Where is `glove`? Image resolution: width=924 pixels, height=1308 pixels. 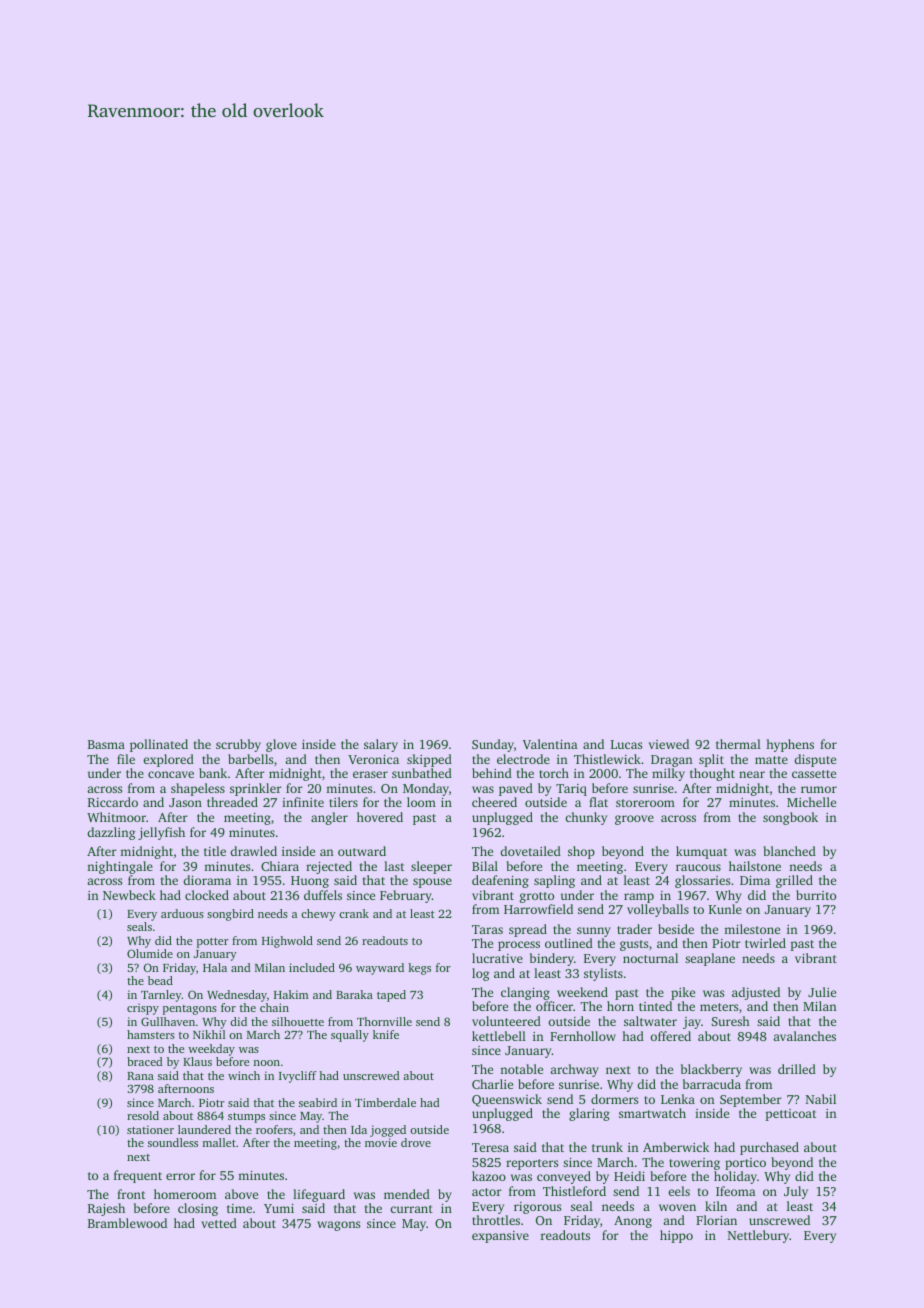
glove is located at coordinates (281, 745).
